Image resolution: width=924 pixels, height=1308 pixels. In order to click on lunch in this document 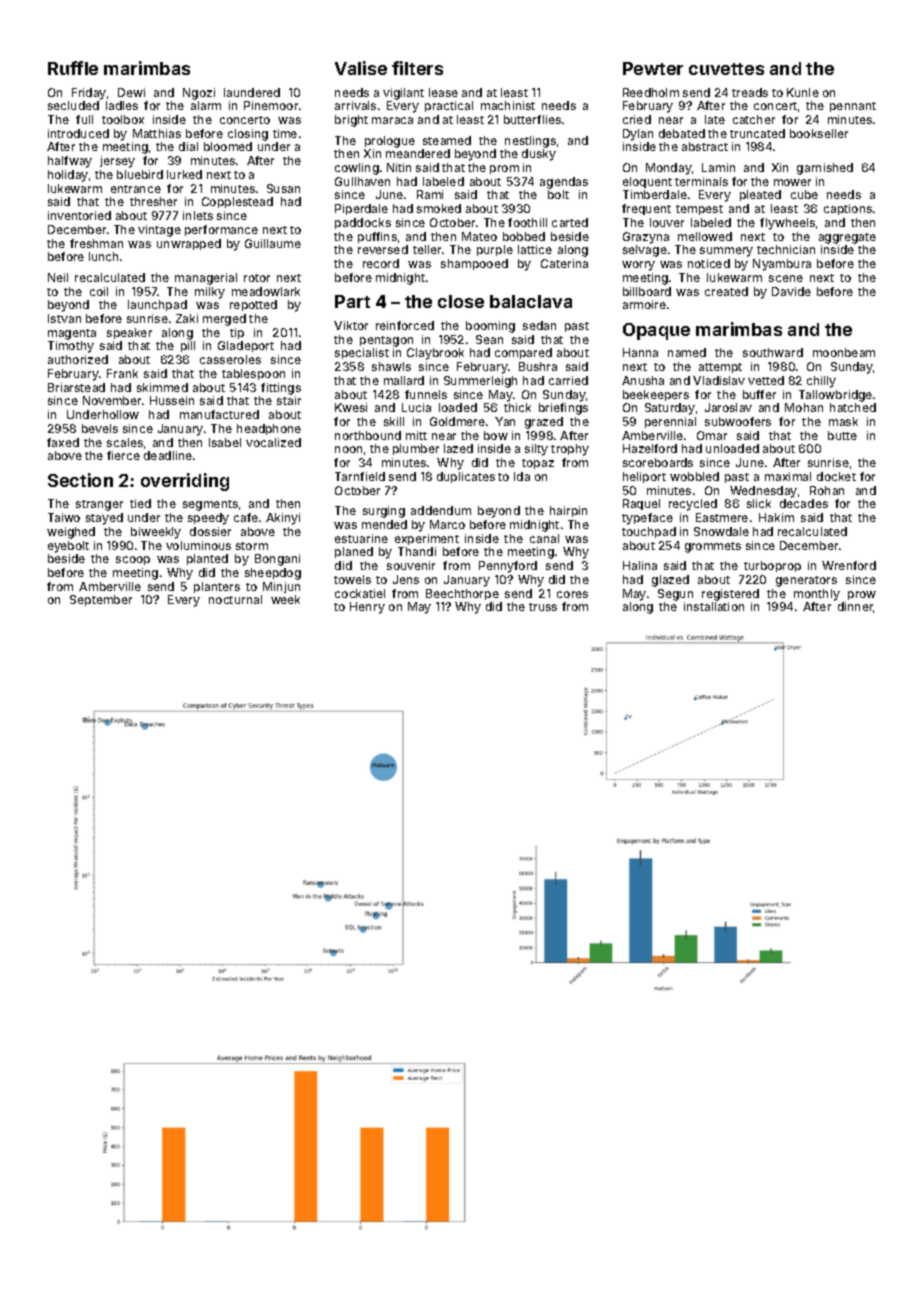, I will do `click(103, 256)`.
